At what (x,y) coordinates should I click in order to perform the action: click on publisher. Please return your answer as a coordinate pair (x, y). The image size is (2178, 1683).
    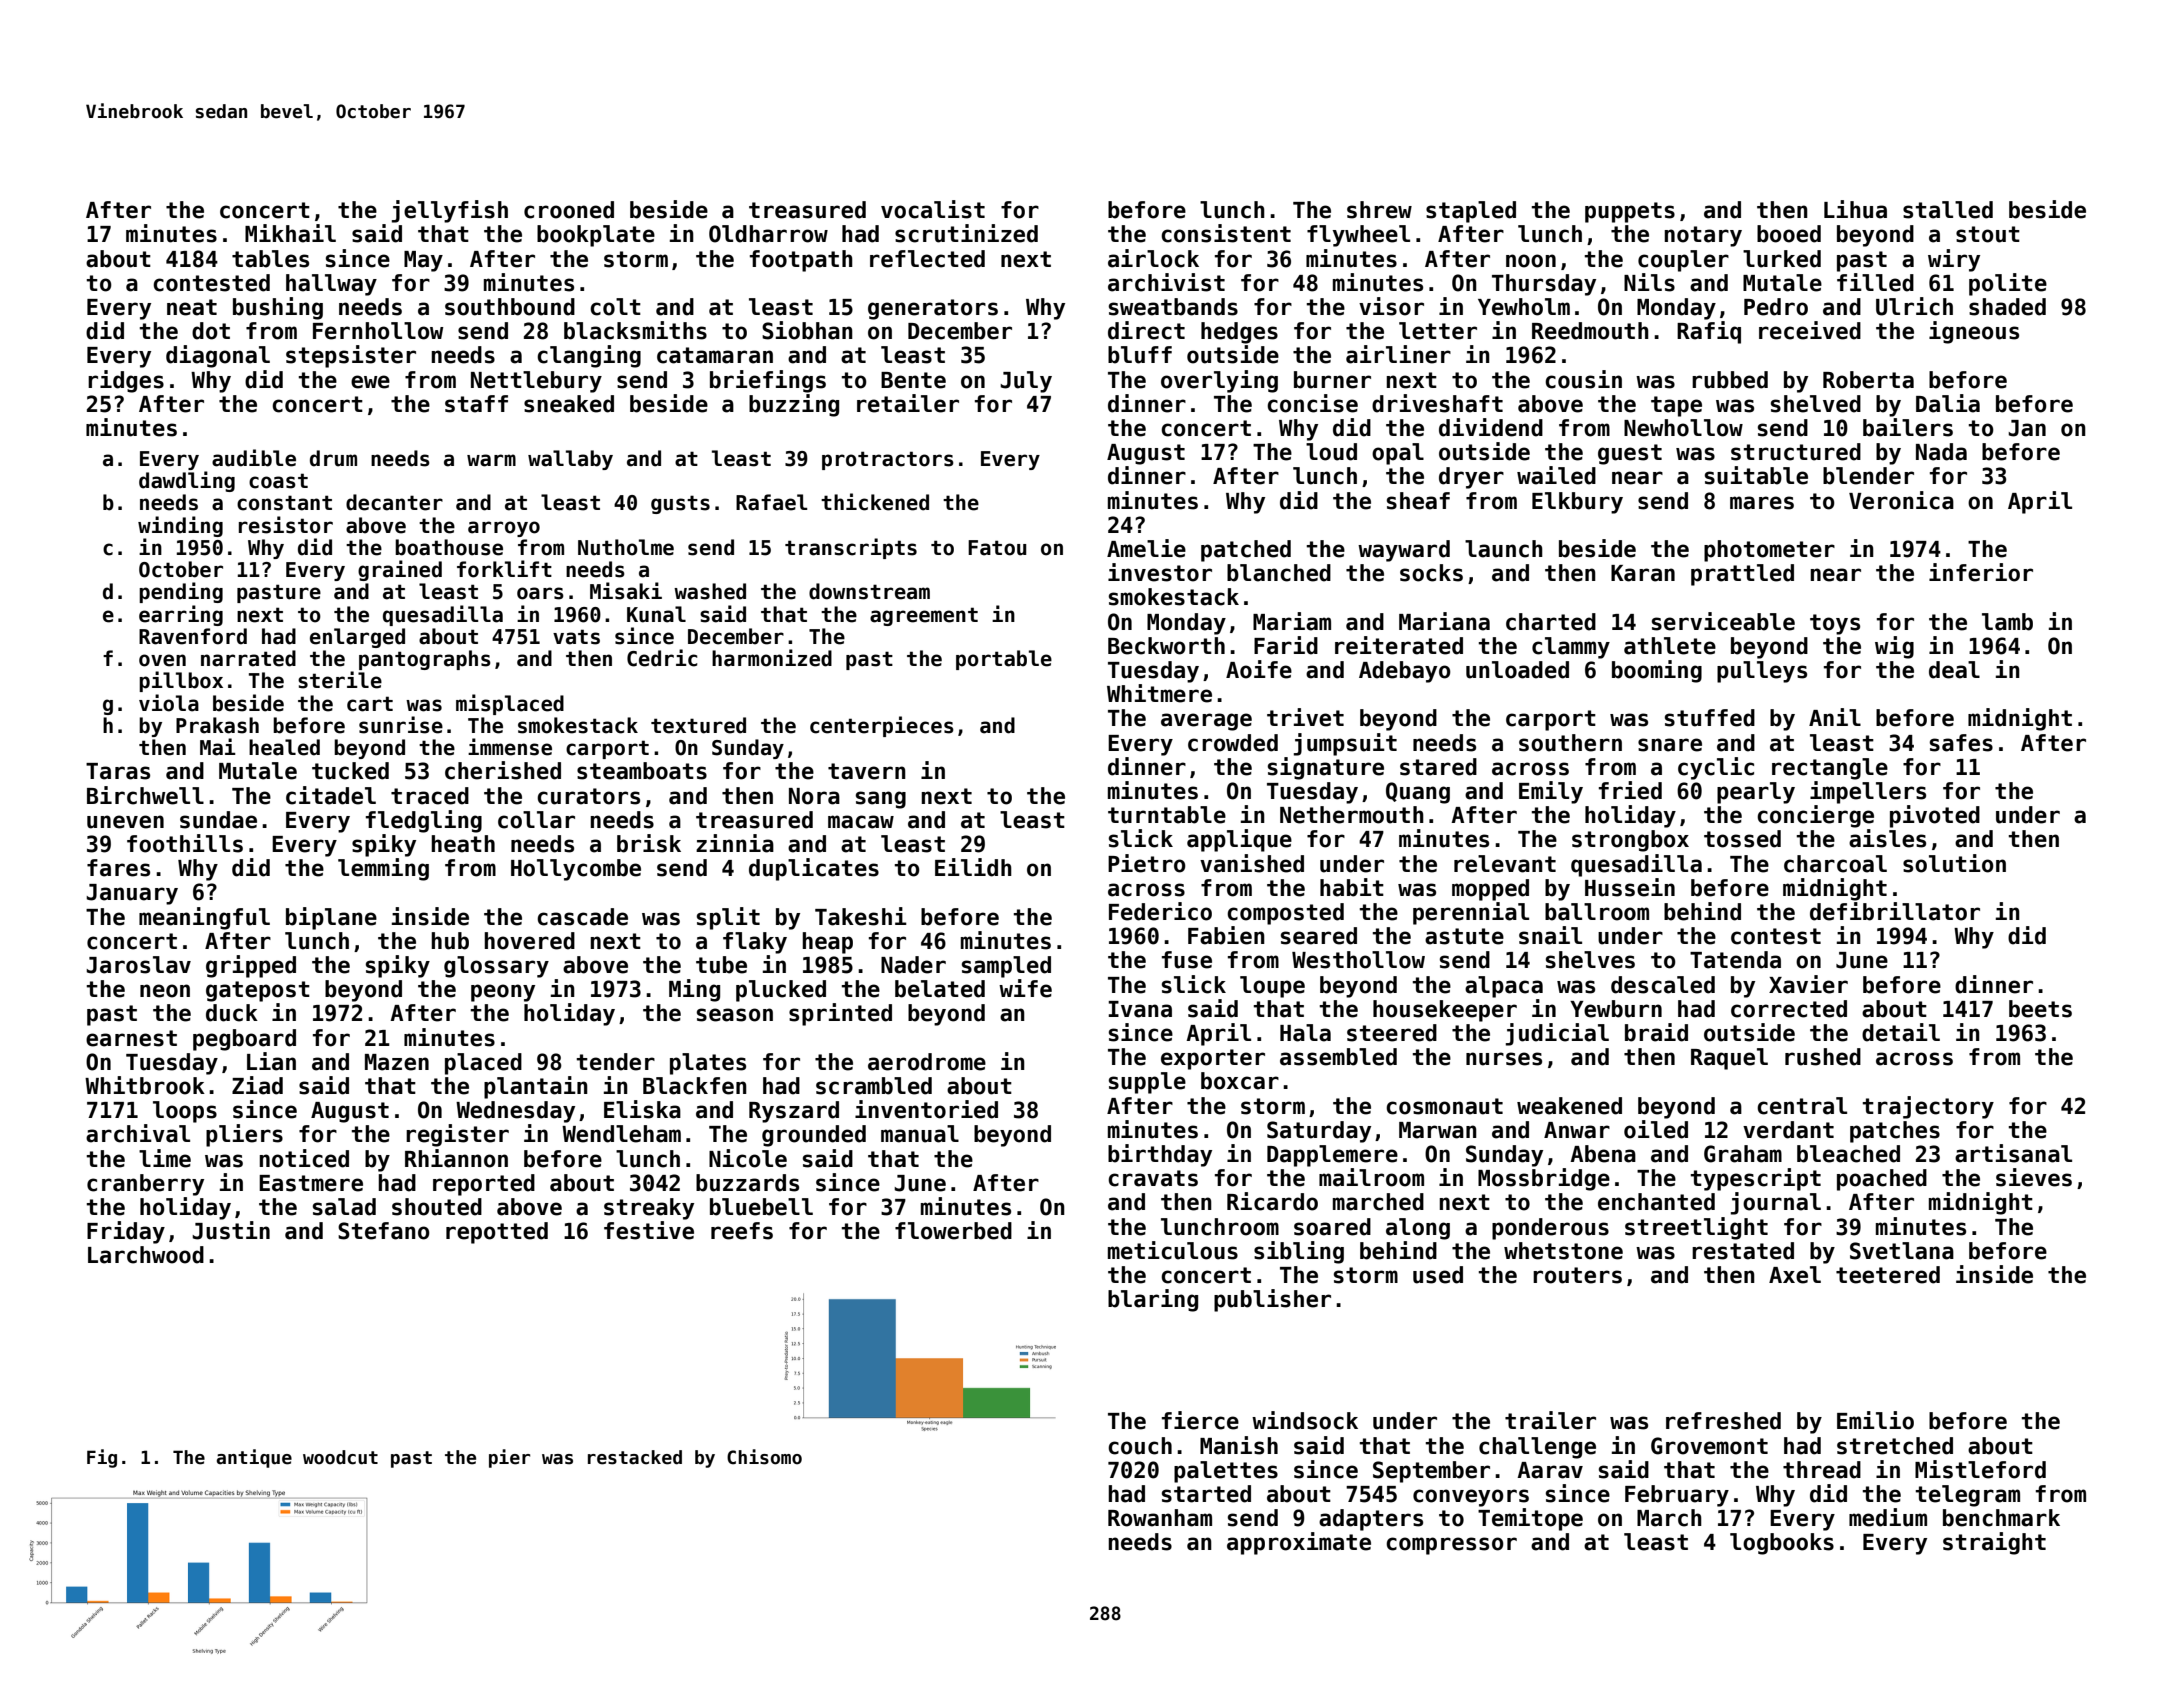
    Looking at the image, I should click on (1272, 1300).
